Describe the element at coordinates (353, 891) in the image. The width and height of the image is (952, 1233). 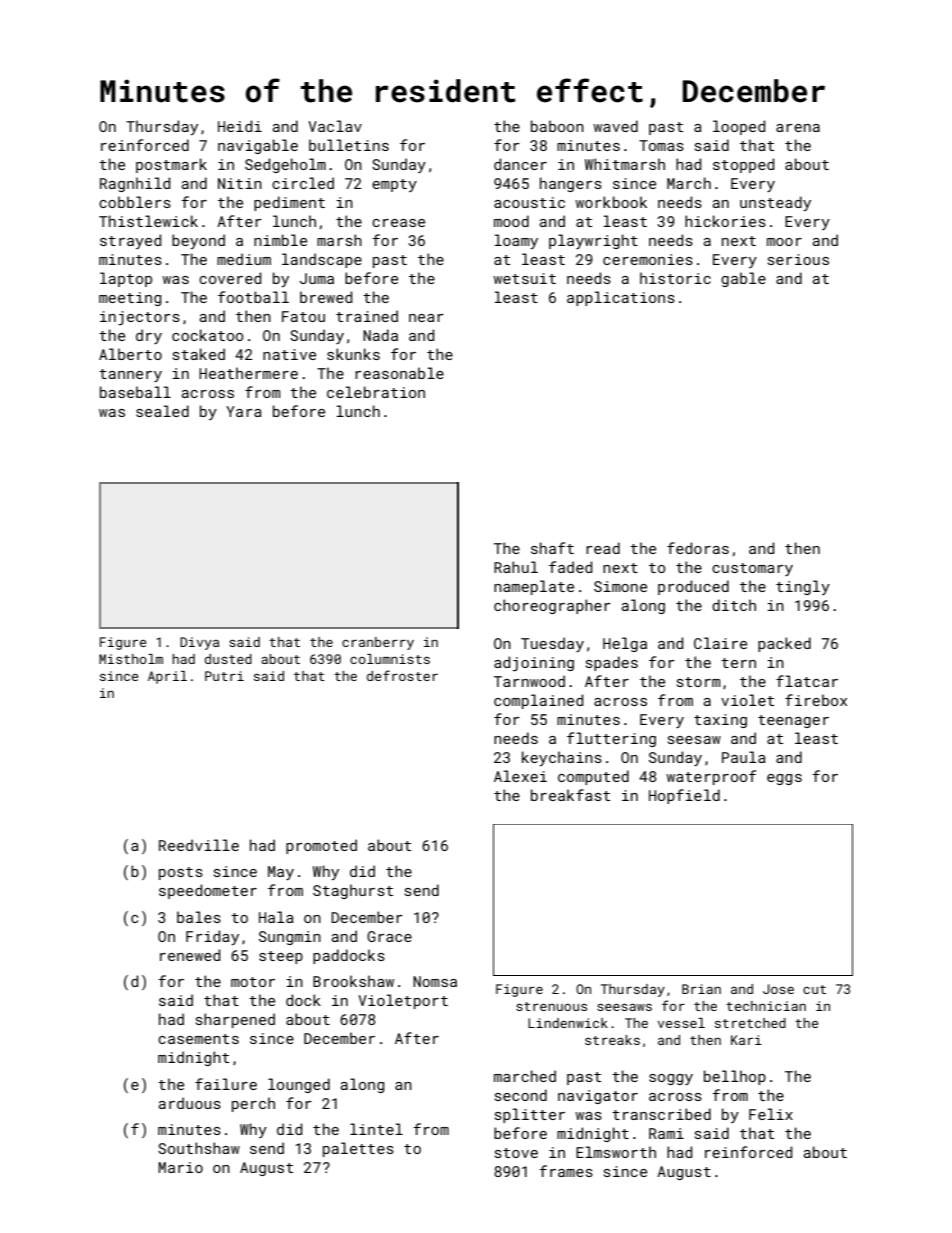
I see `Staghurst` at that location.
